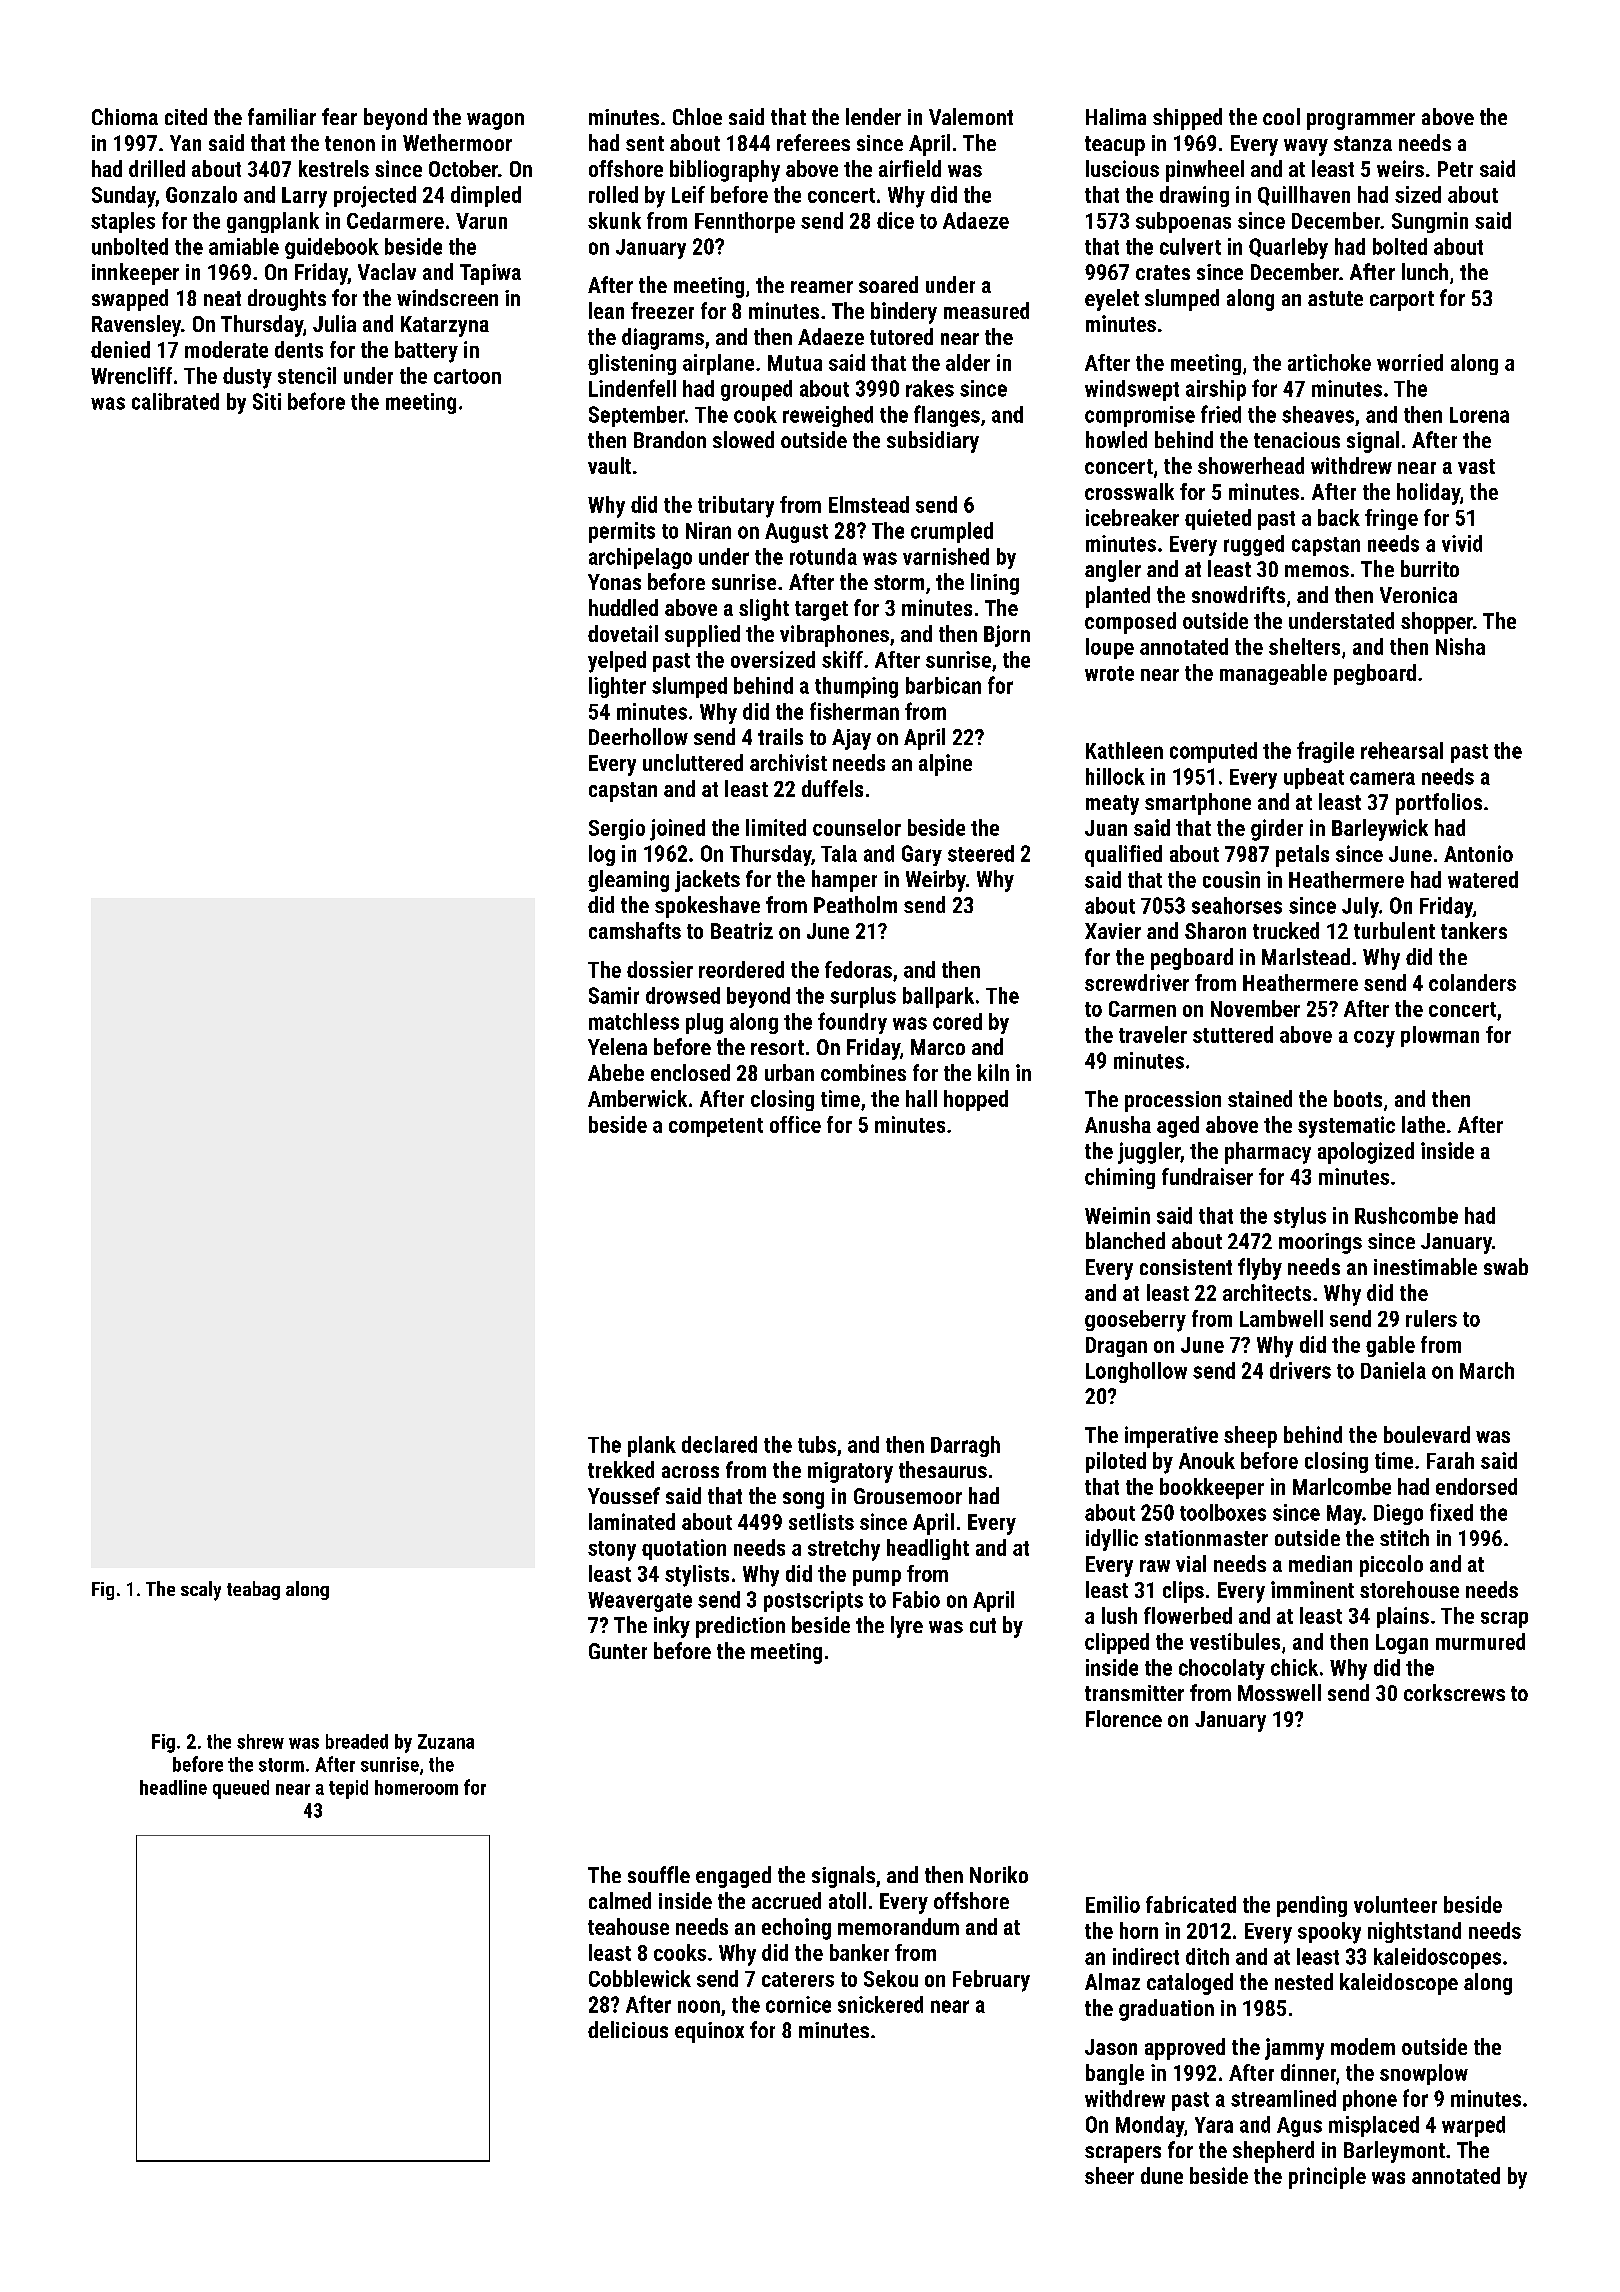  Describe the element at coordinates (1414, 1932) in the screenshot. I see `nightstand` at that location.
